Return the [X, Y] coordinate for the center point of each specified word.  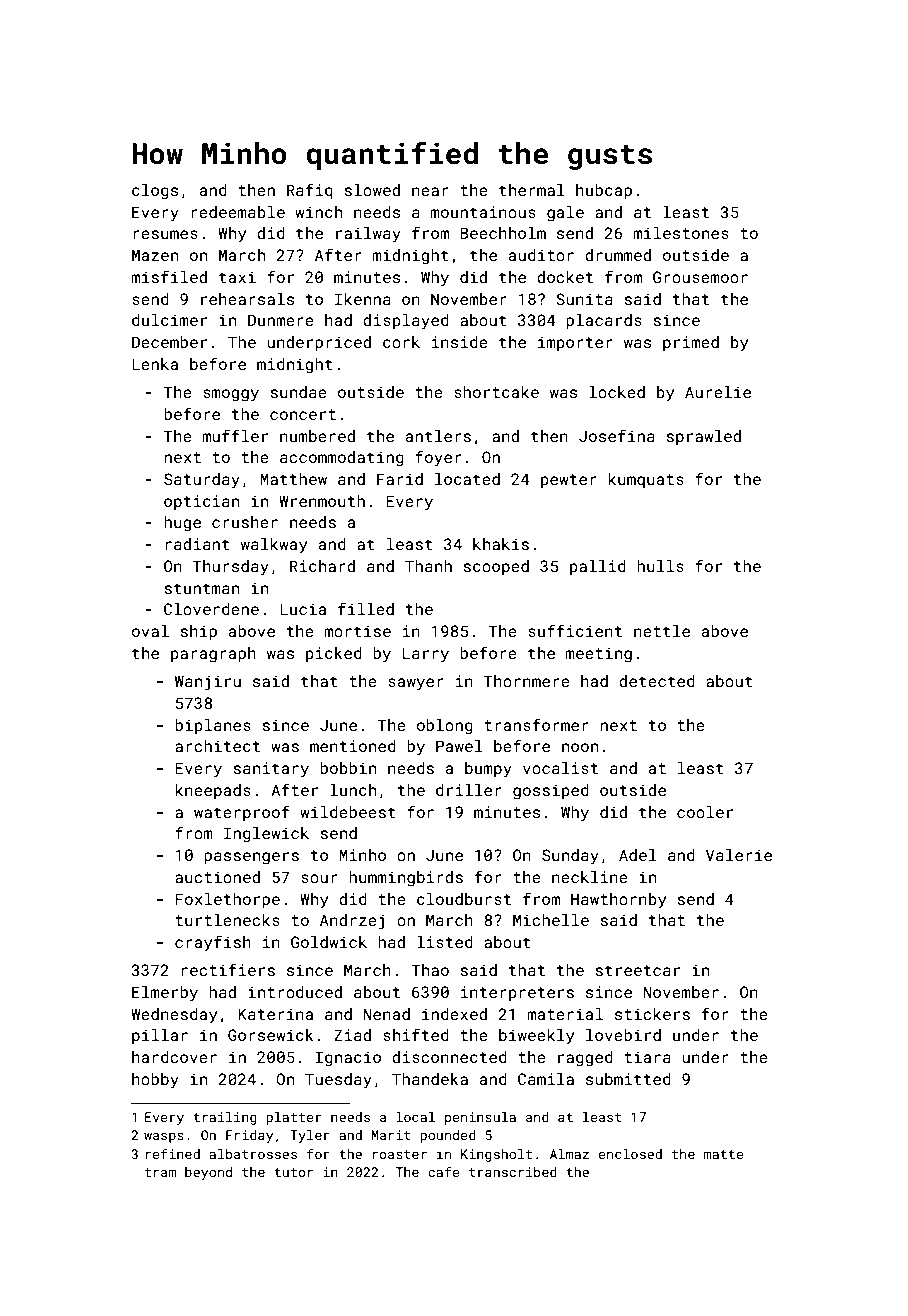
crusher [245, 522]
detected [657, 681]
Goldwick [329, 942]
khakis [501, 544]
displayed [406, 322]
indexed [454, 1014]
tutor [293, 1172]
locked [617, 392]
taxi [237, 277]
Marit [391, 1135]
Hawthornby [618, 901]
